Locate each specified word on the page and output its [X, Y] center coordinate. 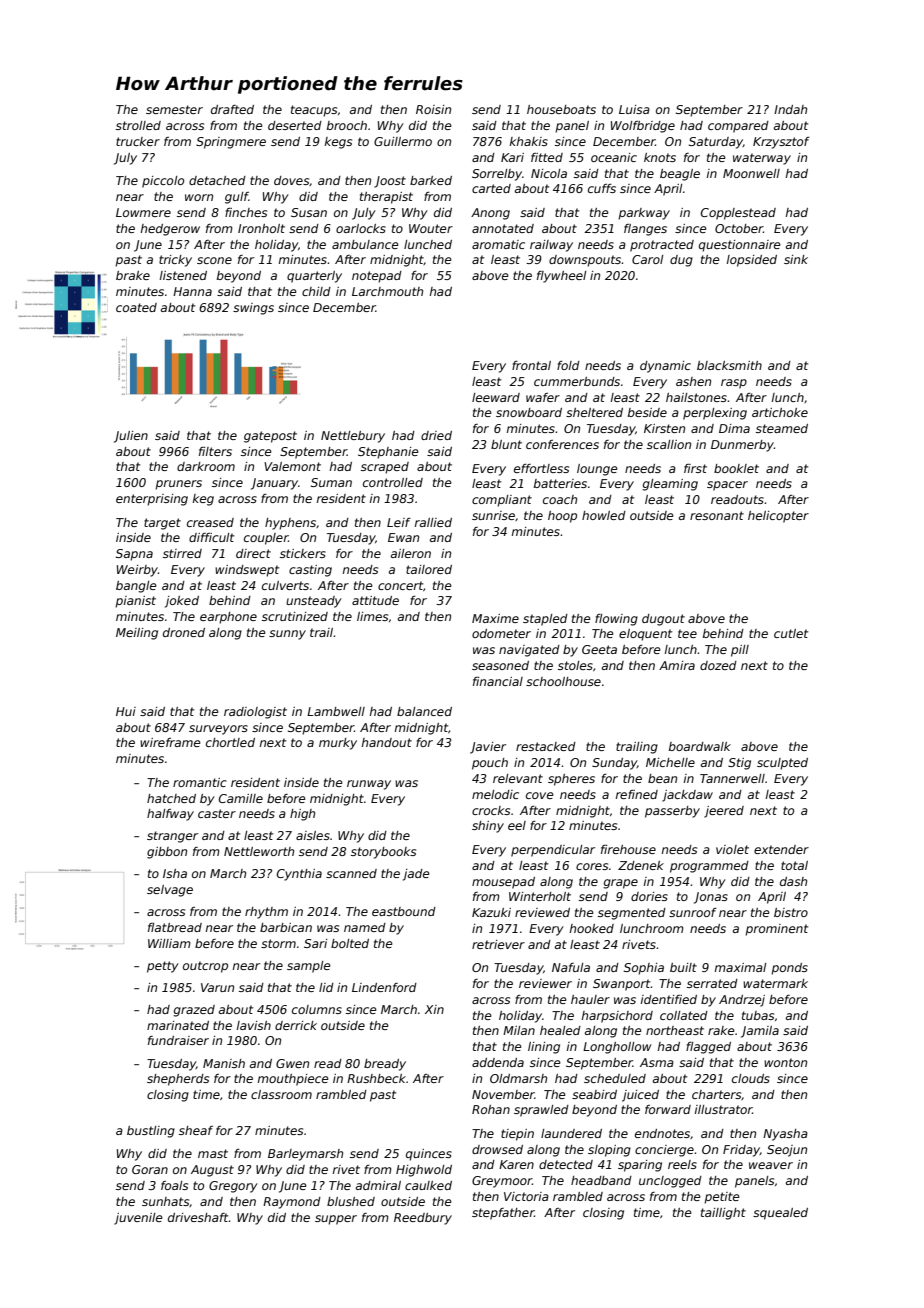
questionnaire [740, 246]
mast [213, 1153]
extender [781, 849]
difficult [211, 537]
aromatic [498, 244]
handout [387, 742]
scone [214, 260]
